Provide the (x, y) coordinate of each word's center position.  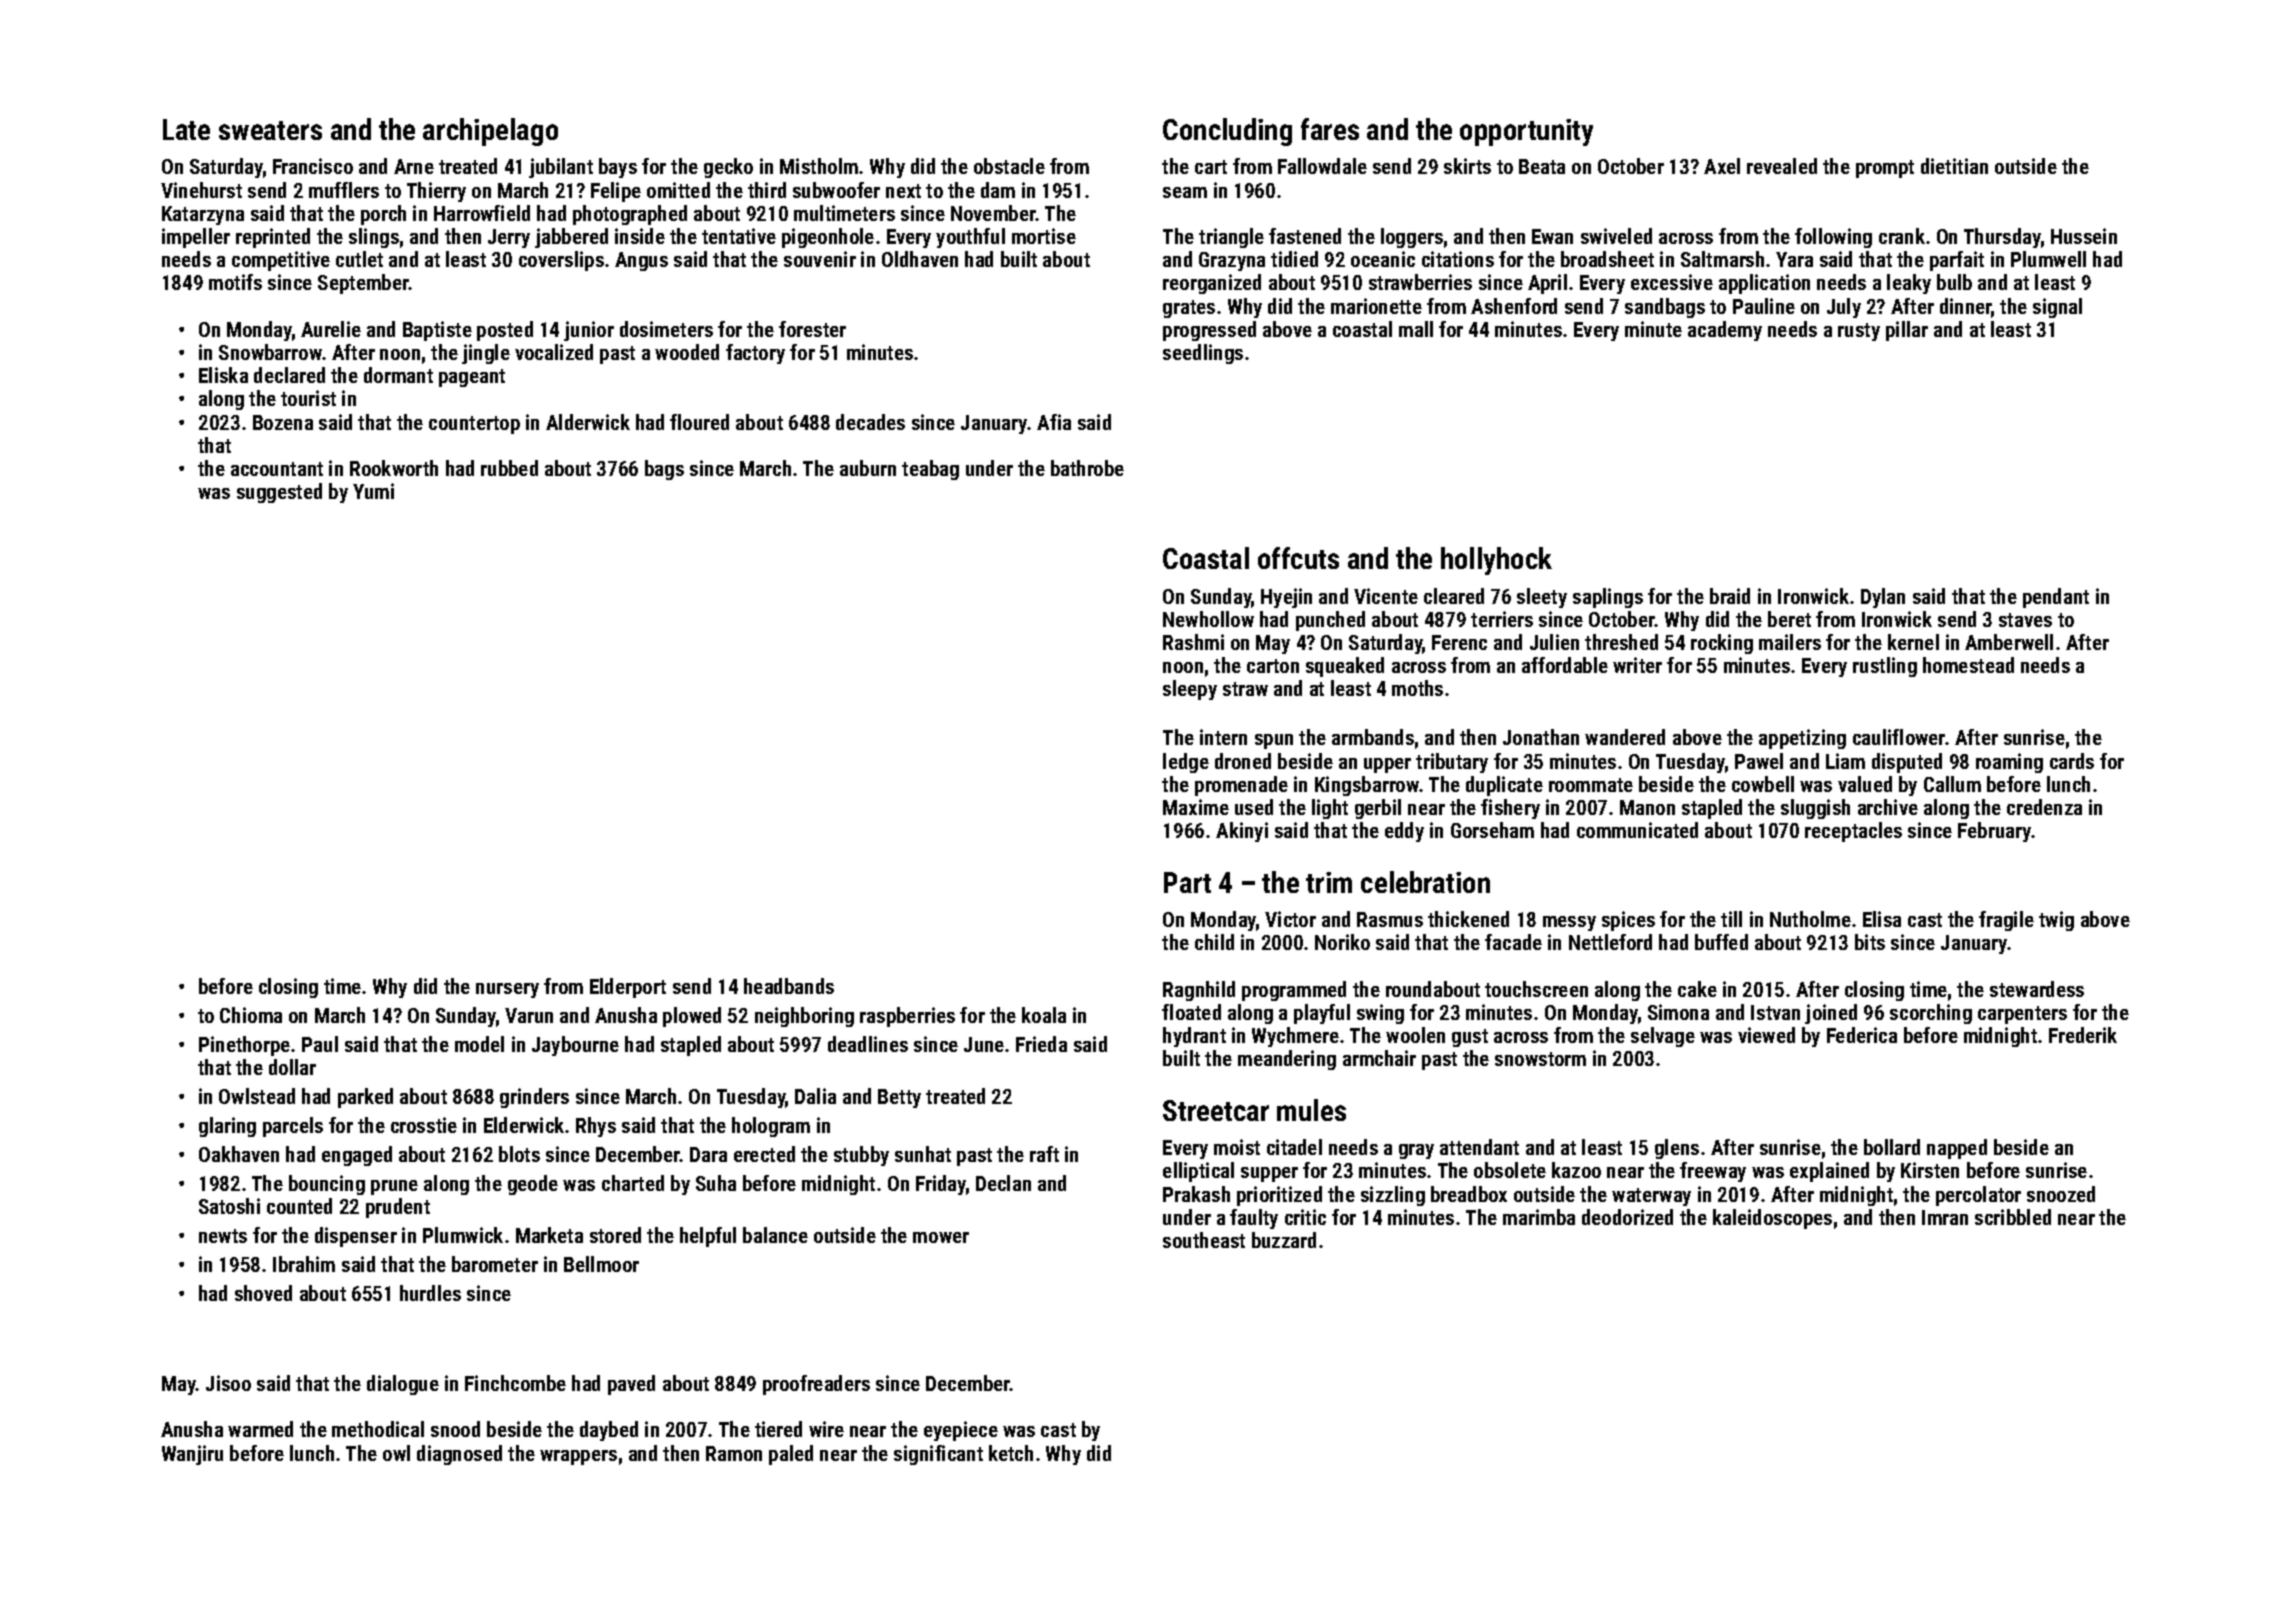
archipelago (490, 132)
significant (938, 1455)
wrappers (578, 1457)
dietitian (1954, 166)
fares (1330, 129)
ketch (1011, 1453)
